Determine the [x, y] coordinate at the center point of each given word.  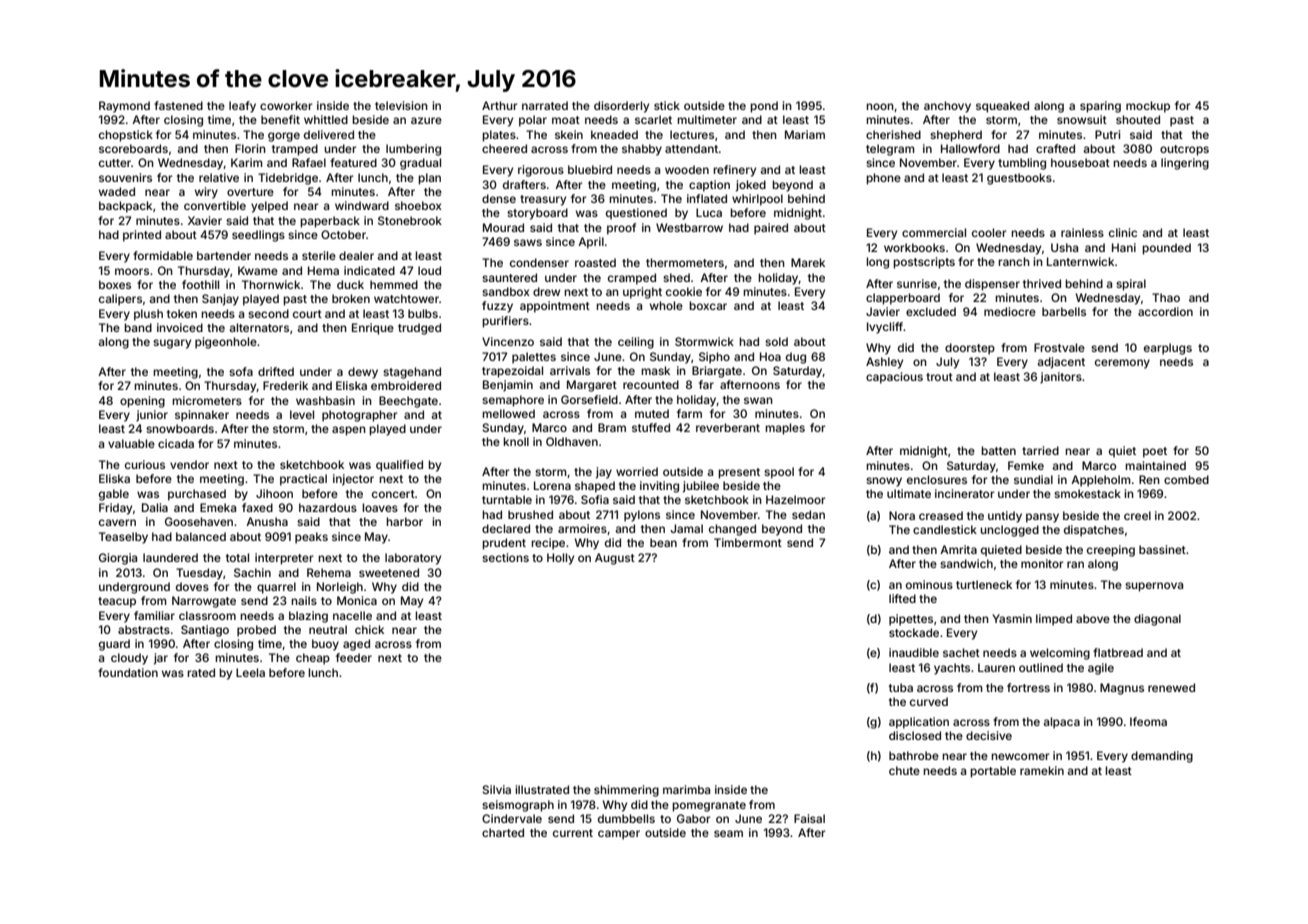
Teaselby [123, 538]
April [591, 243]
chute [904, 770]
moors [132, 271]
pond [764, 107]
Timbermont [748, 542]
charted [503, 832]
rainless [1082, 232]
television [401, 105]
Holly [560, 559]
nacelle [352, 615]
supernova [1154, 587]
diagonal [1157, 620]
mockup [1148, 107]
